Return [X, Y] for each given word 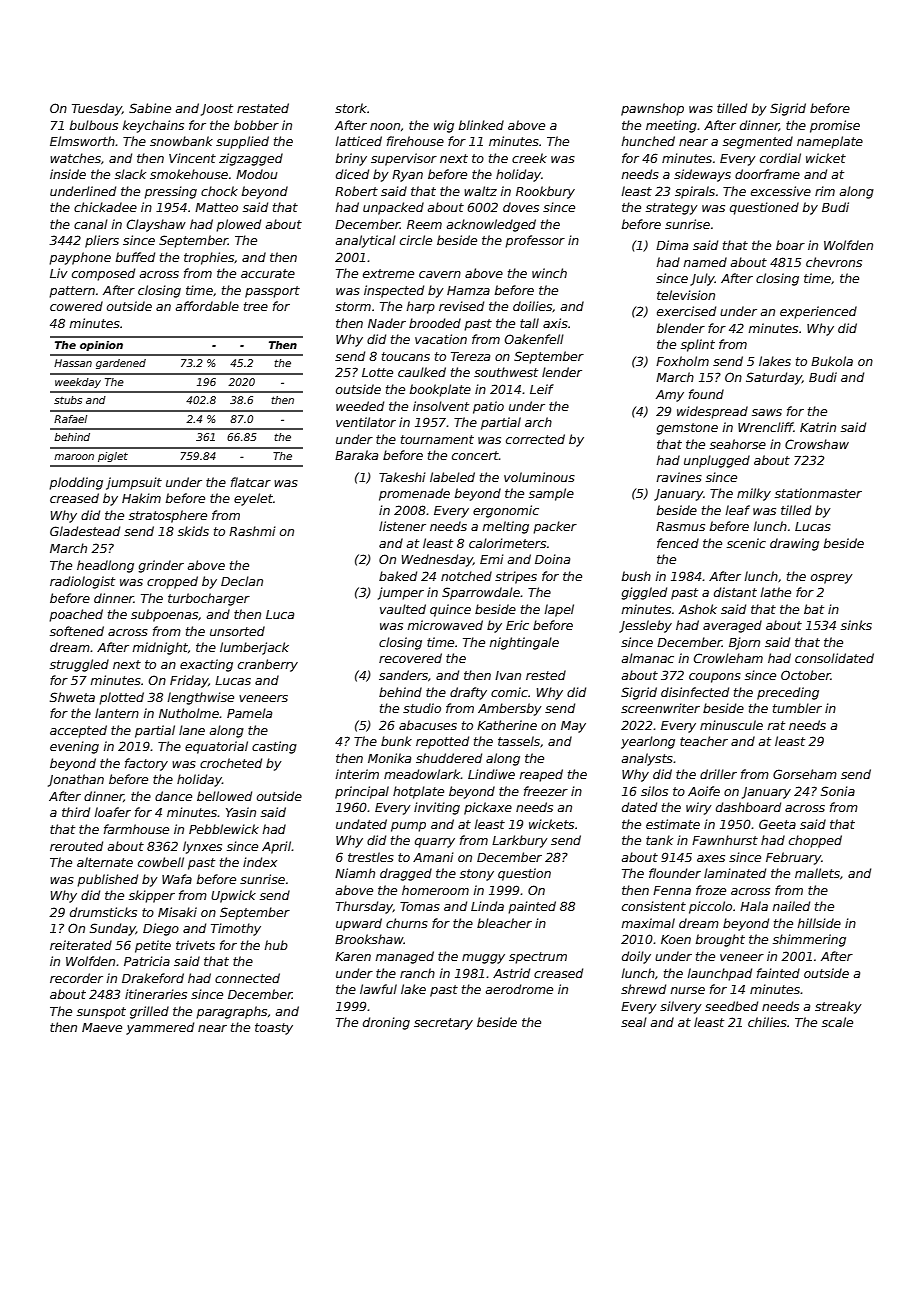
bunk [396, 741]
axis [555, 323]
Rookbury [545, 192]
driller [718, 774]
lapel [559, 610]
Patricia [147, 961]
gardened [121, 364]
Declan [242, 581]
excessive [781, 191]
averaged [732, 626]
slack [130, 174]
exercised [686, 311]
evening [74, 747]
